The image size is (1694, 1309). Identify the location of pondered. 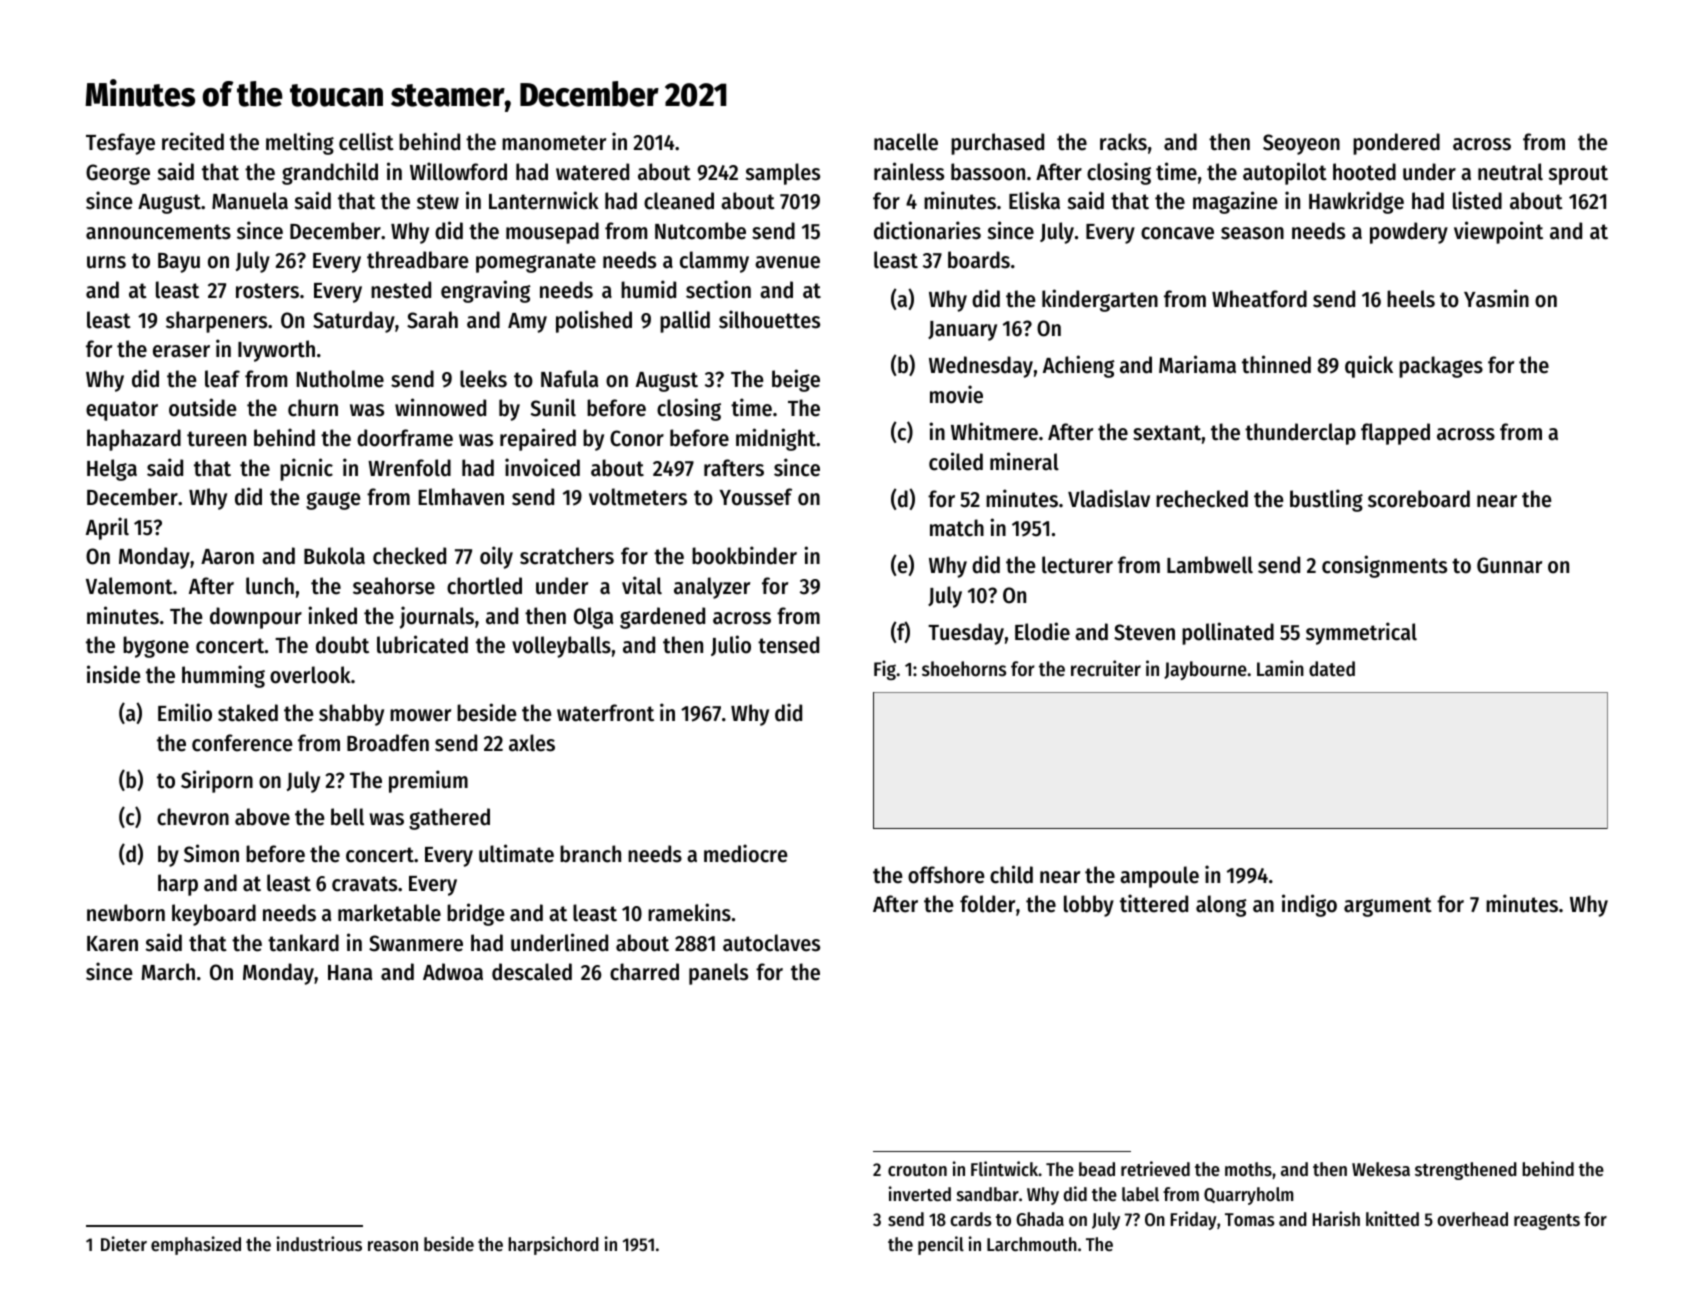
(1396, 144).
